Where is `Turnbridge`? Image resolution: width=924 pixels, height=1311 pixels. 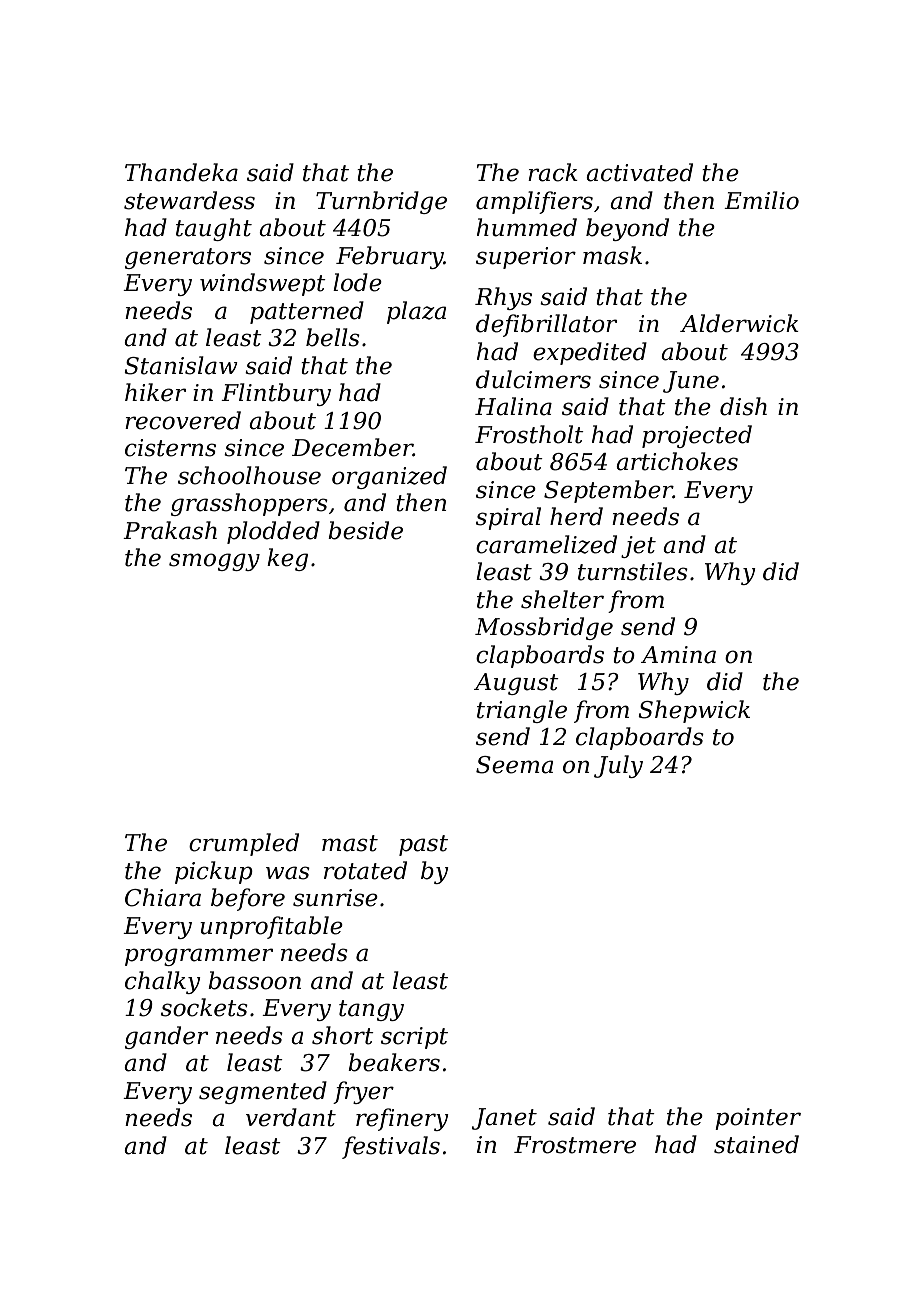
Turnbridge is located at coordinates (381, 202).
